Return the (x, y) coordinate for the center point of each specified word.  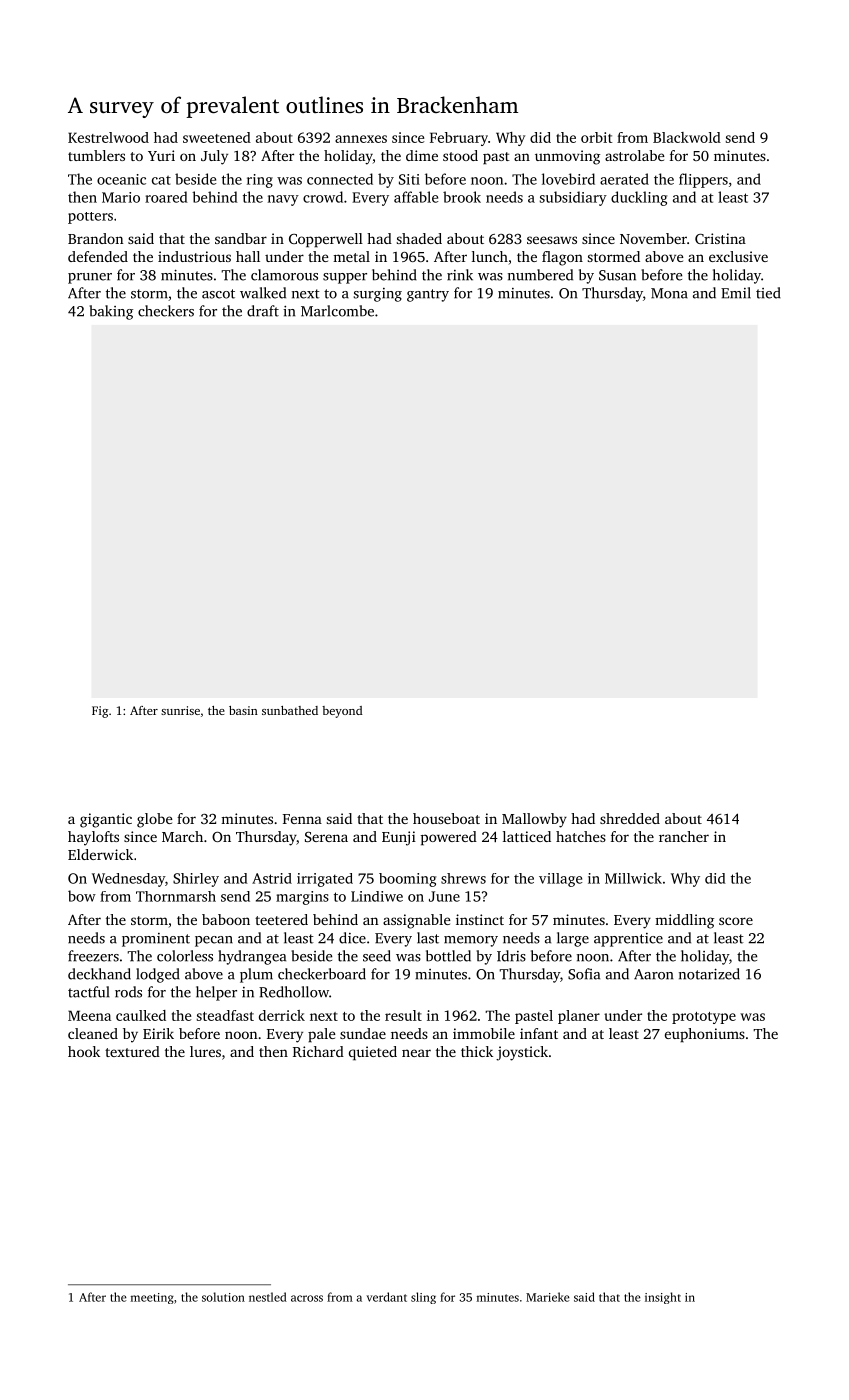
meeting (152, 1298)
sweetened (217, 137)
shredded (630, 818)
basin (243, 710)
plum (256, 975)
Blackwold (687, 137)
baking (111, 312)
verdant (387, 1297)
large (573, 939)
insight (663, 1298)
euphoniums (705, 1035)
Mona (669, 293)
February (459, 139)
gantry (428, 295)
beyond (342, 712)
